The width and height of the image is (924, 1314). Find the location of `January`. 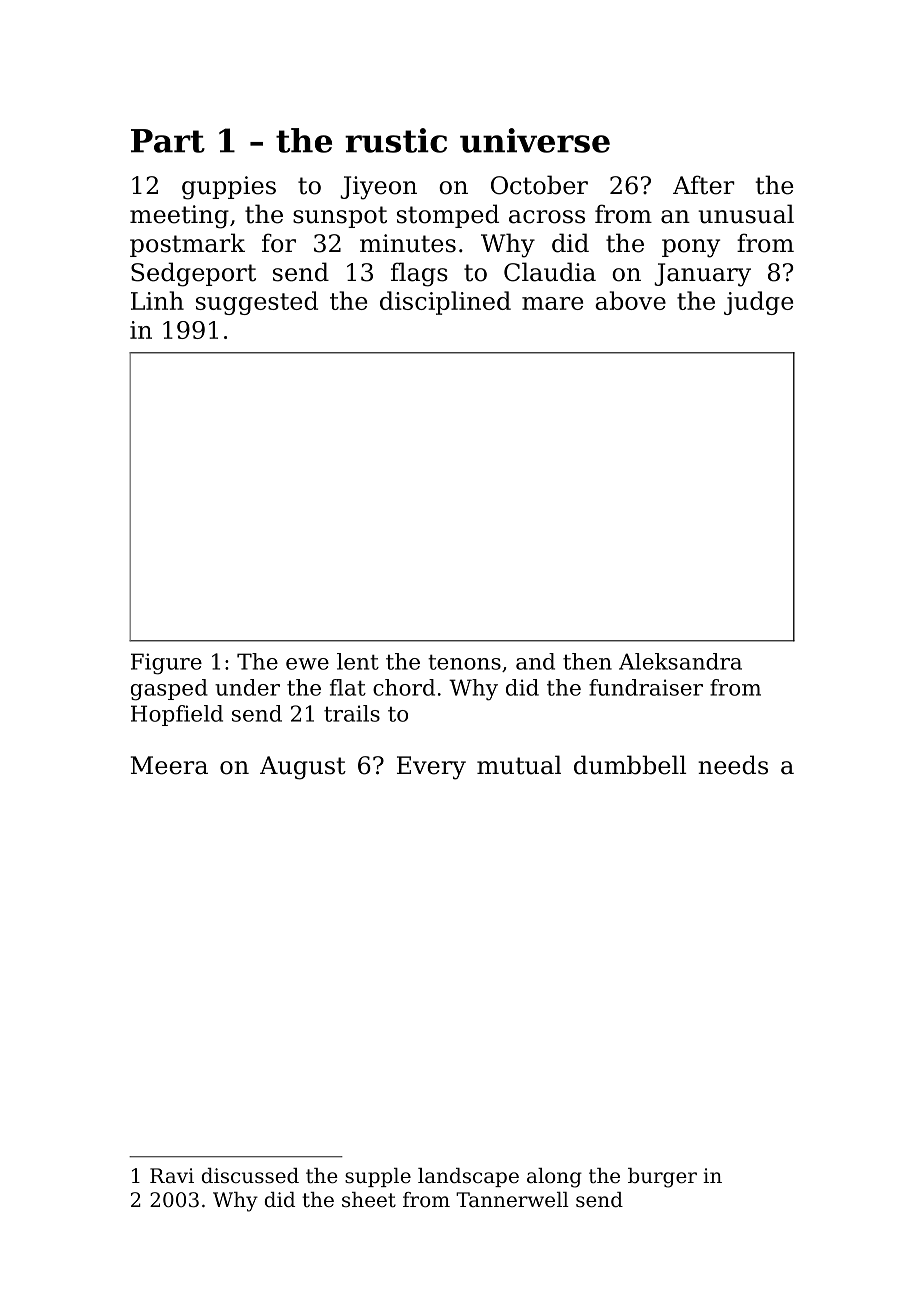

January is located at coordinates (702, 275).
